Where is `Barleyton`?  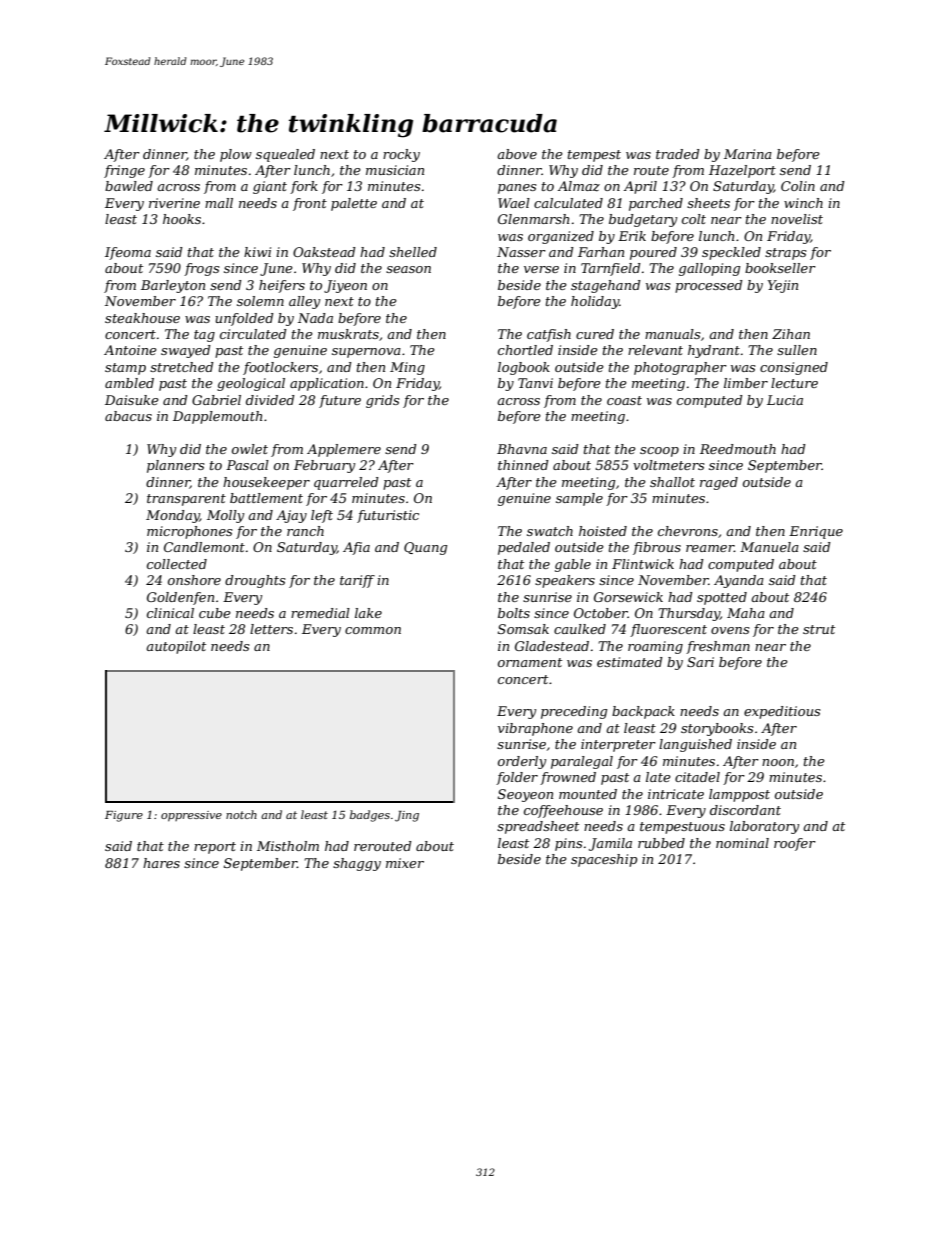
Barleyton is located at coordinates (173, 286).
